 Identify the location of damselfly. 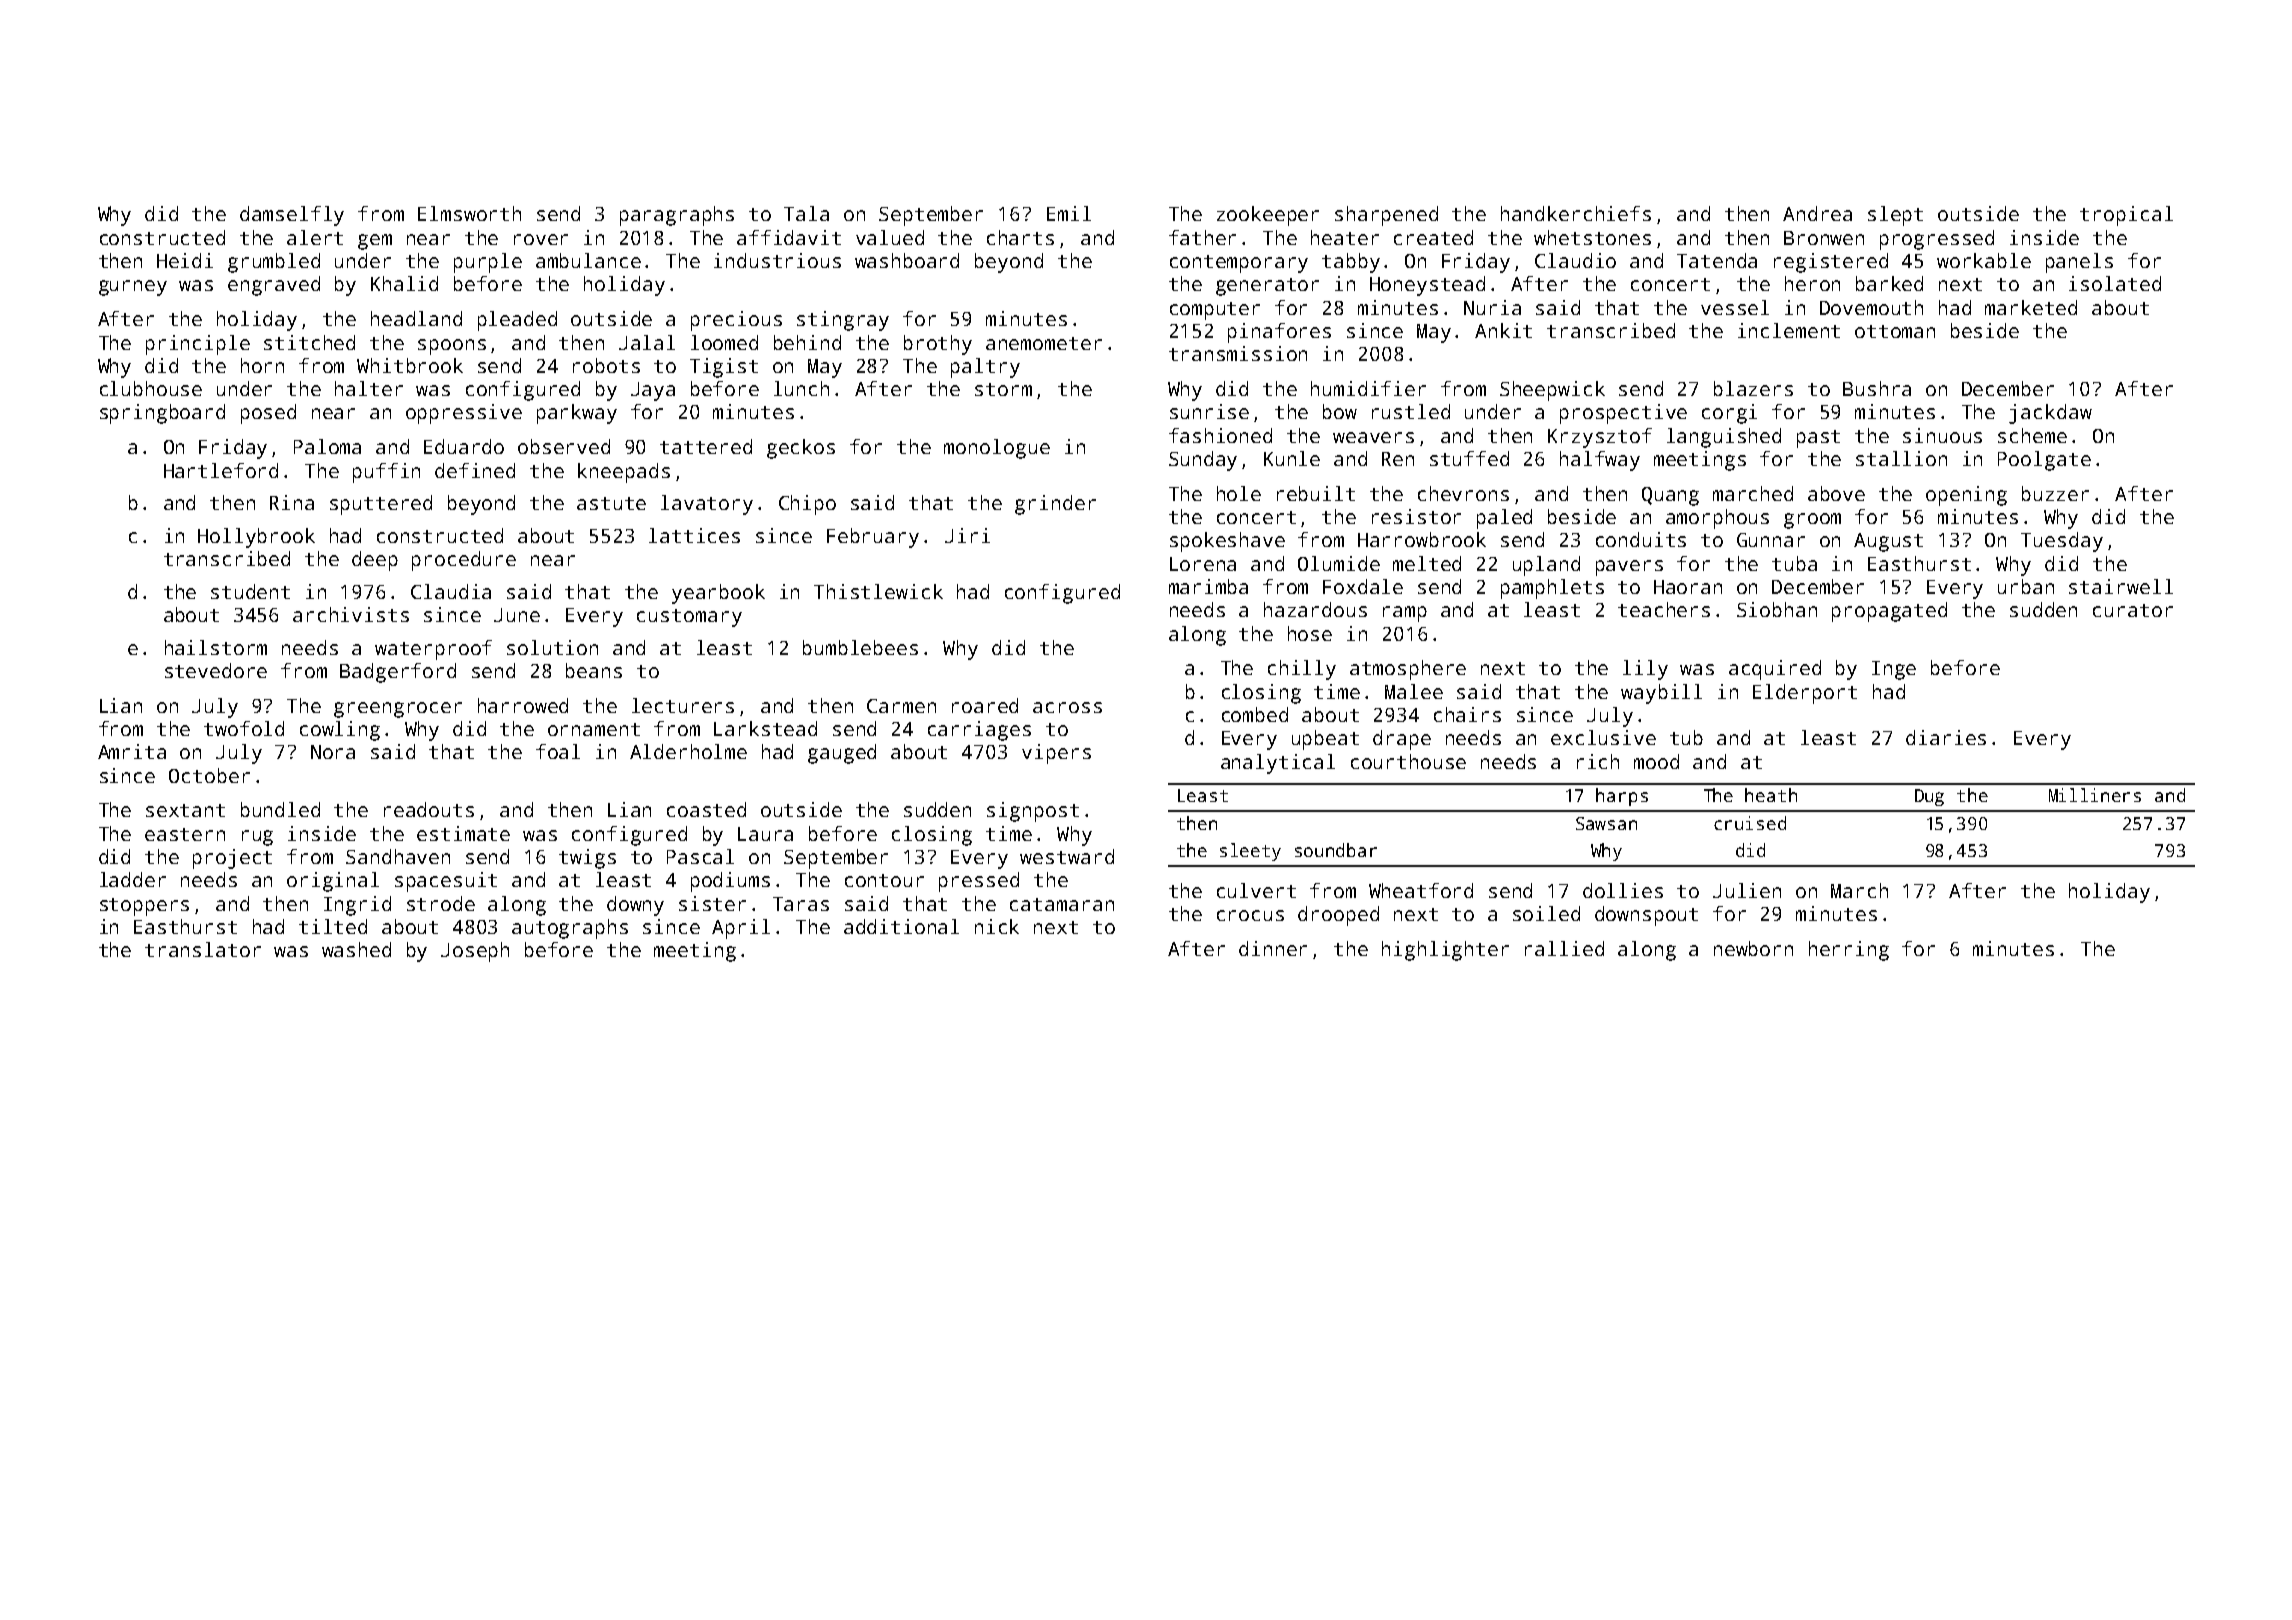
(292, 216).
